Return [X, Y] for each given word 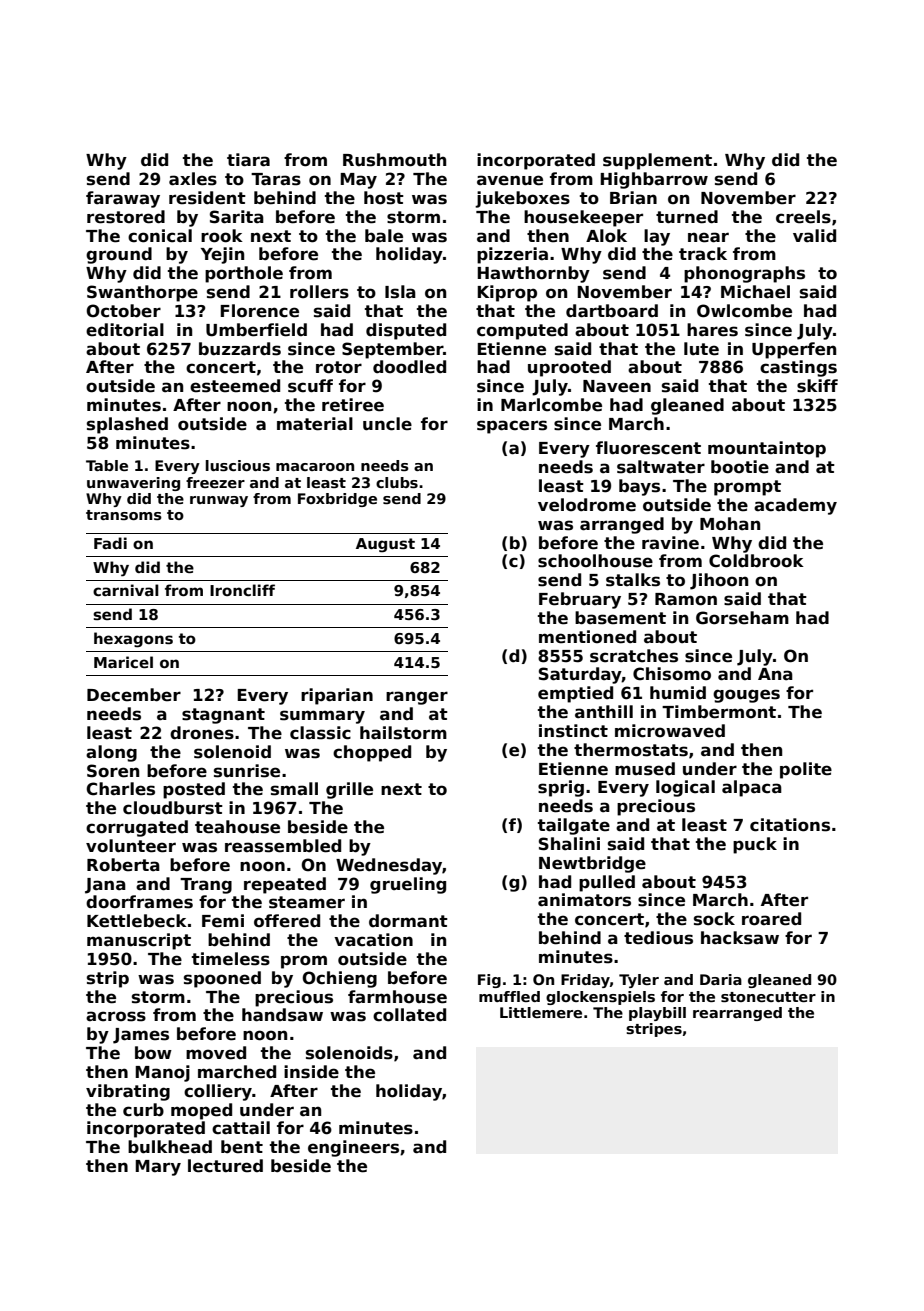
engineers [353, 1148]
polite [806, 770]
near [708, 237]
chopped [372, 753]
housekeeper [583, 218]
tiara [248, 160]
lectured [225, 1166]
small [294, 789]
